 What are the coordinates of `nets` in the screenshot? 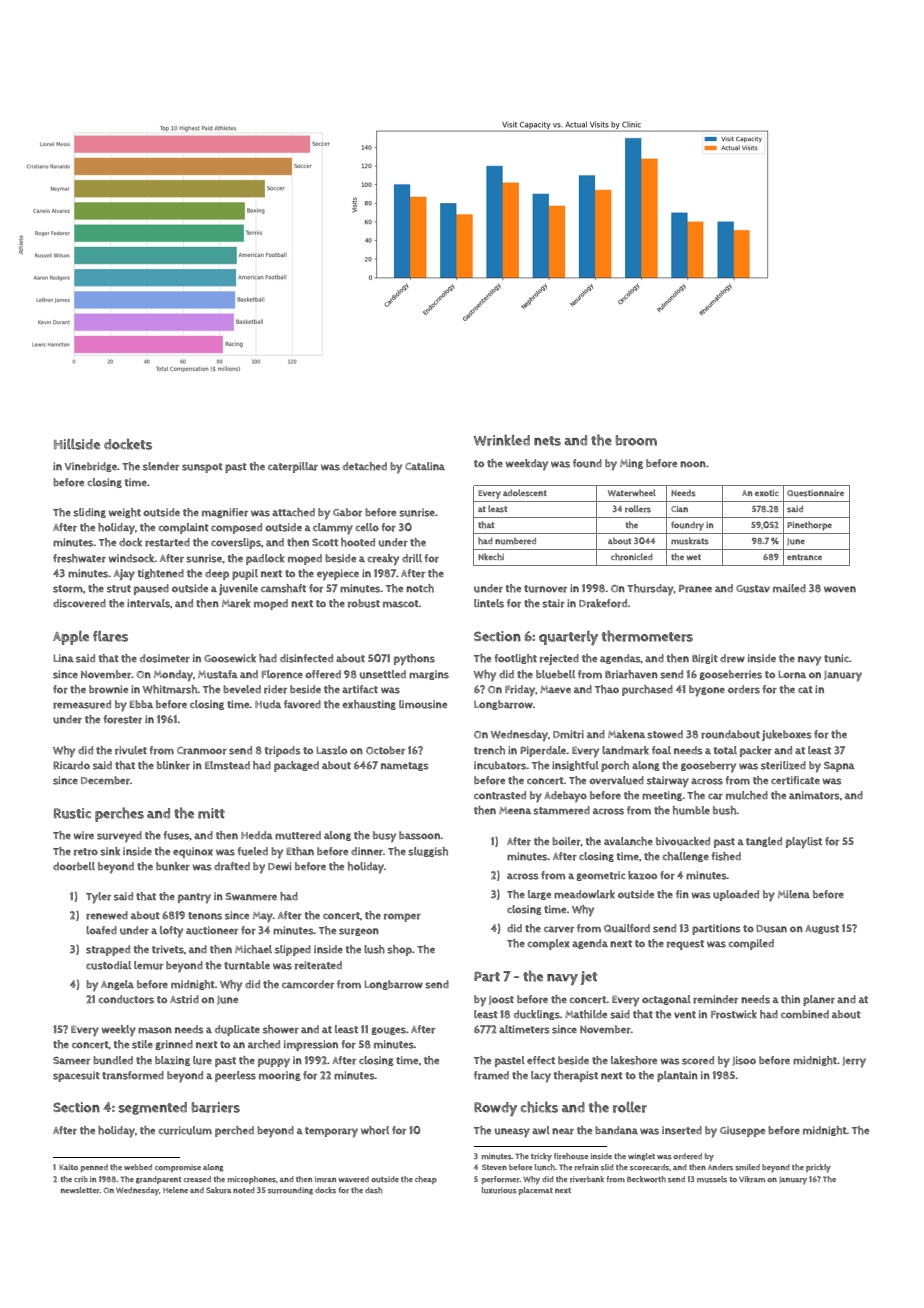 It's located at (547, 441).
